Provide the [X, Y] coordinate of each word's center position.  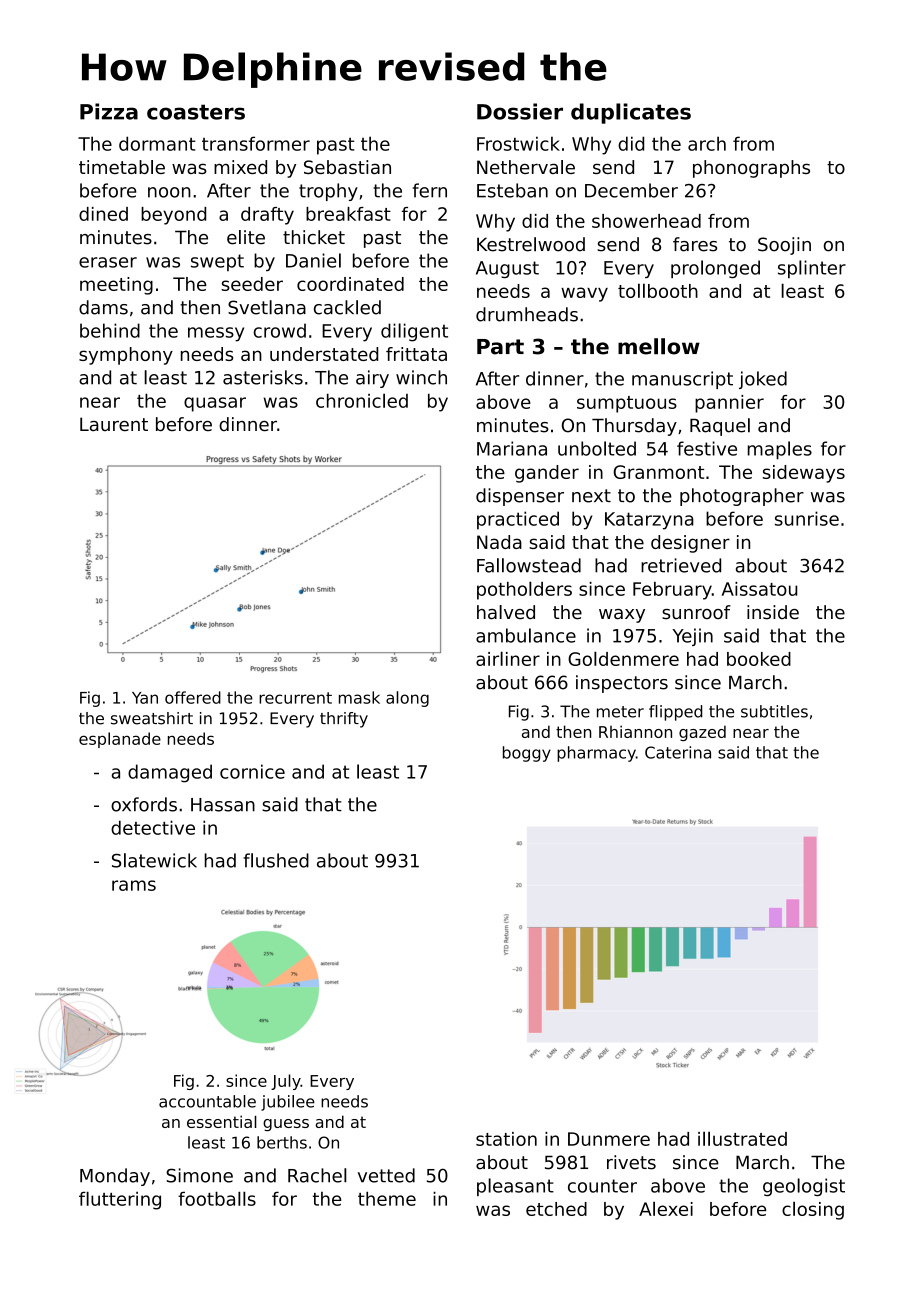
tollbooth [658, 290]
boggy [527, 754]
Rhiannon [635, 731]
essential [222, 1121]
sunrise [807, 518]
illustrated [742, 1138]
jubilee [288, 1103]
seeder [252, 284]
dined [103, 214]
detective [153, 827]
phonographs [751, 169]
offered [193, 697]
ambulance [526, 635]
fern [430, 190]
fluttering [120, 1200]
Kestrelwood [531, 244]
